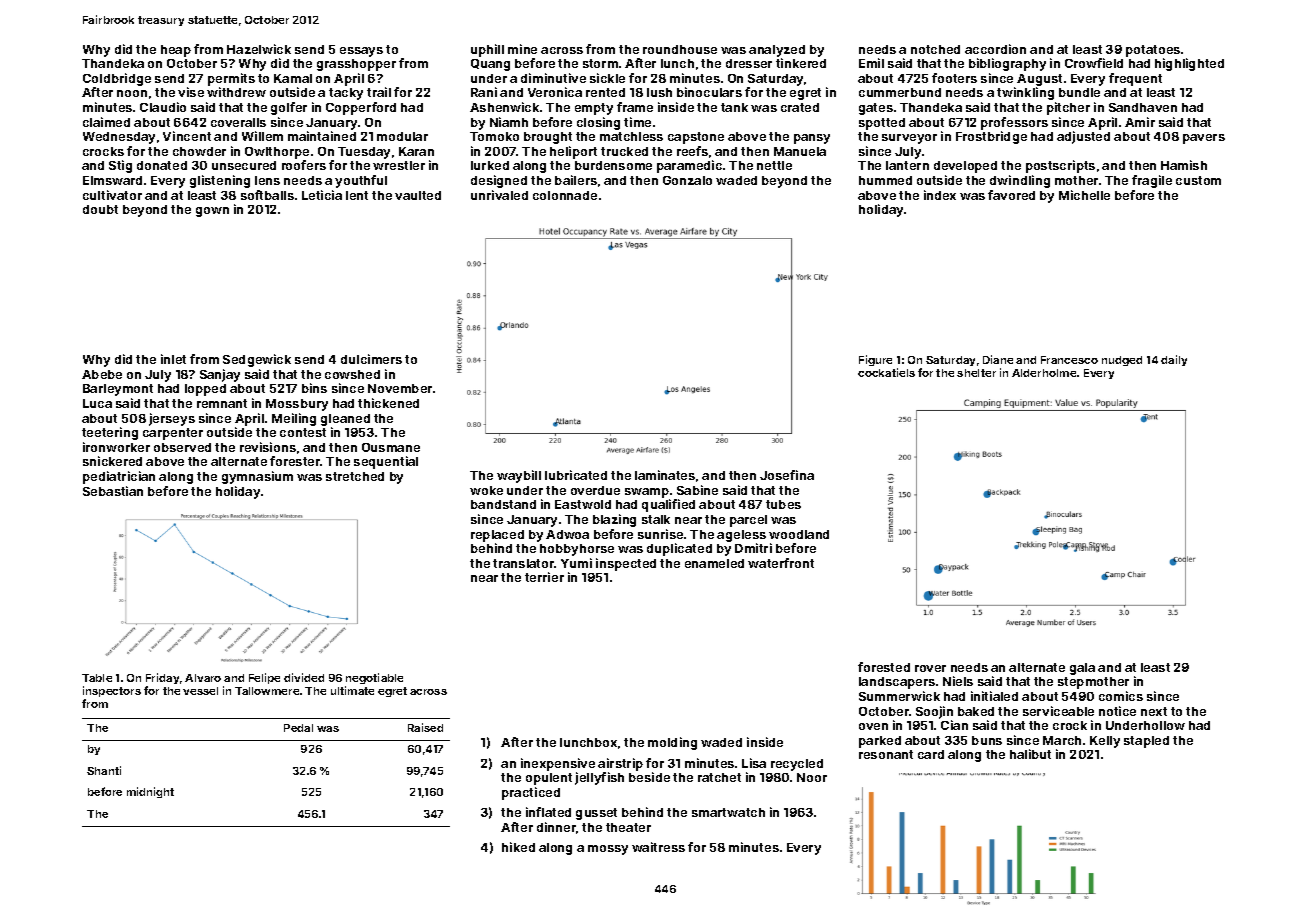 Image resolution: width=1308 pixels, height=924 pixels. What do you see at coordinates (176, 51) in the screenshot?
I see `heap` at bounding box center [176, 51].
